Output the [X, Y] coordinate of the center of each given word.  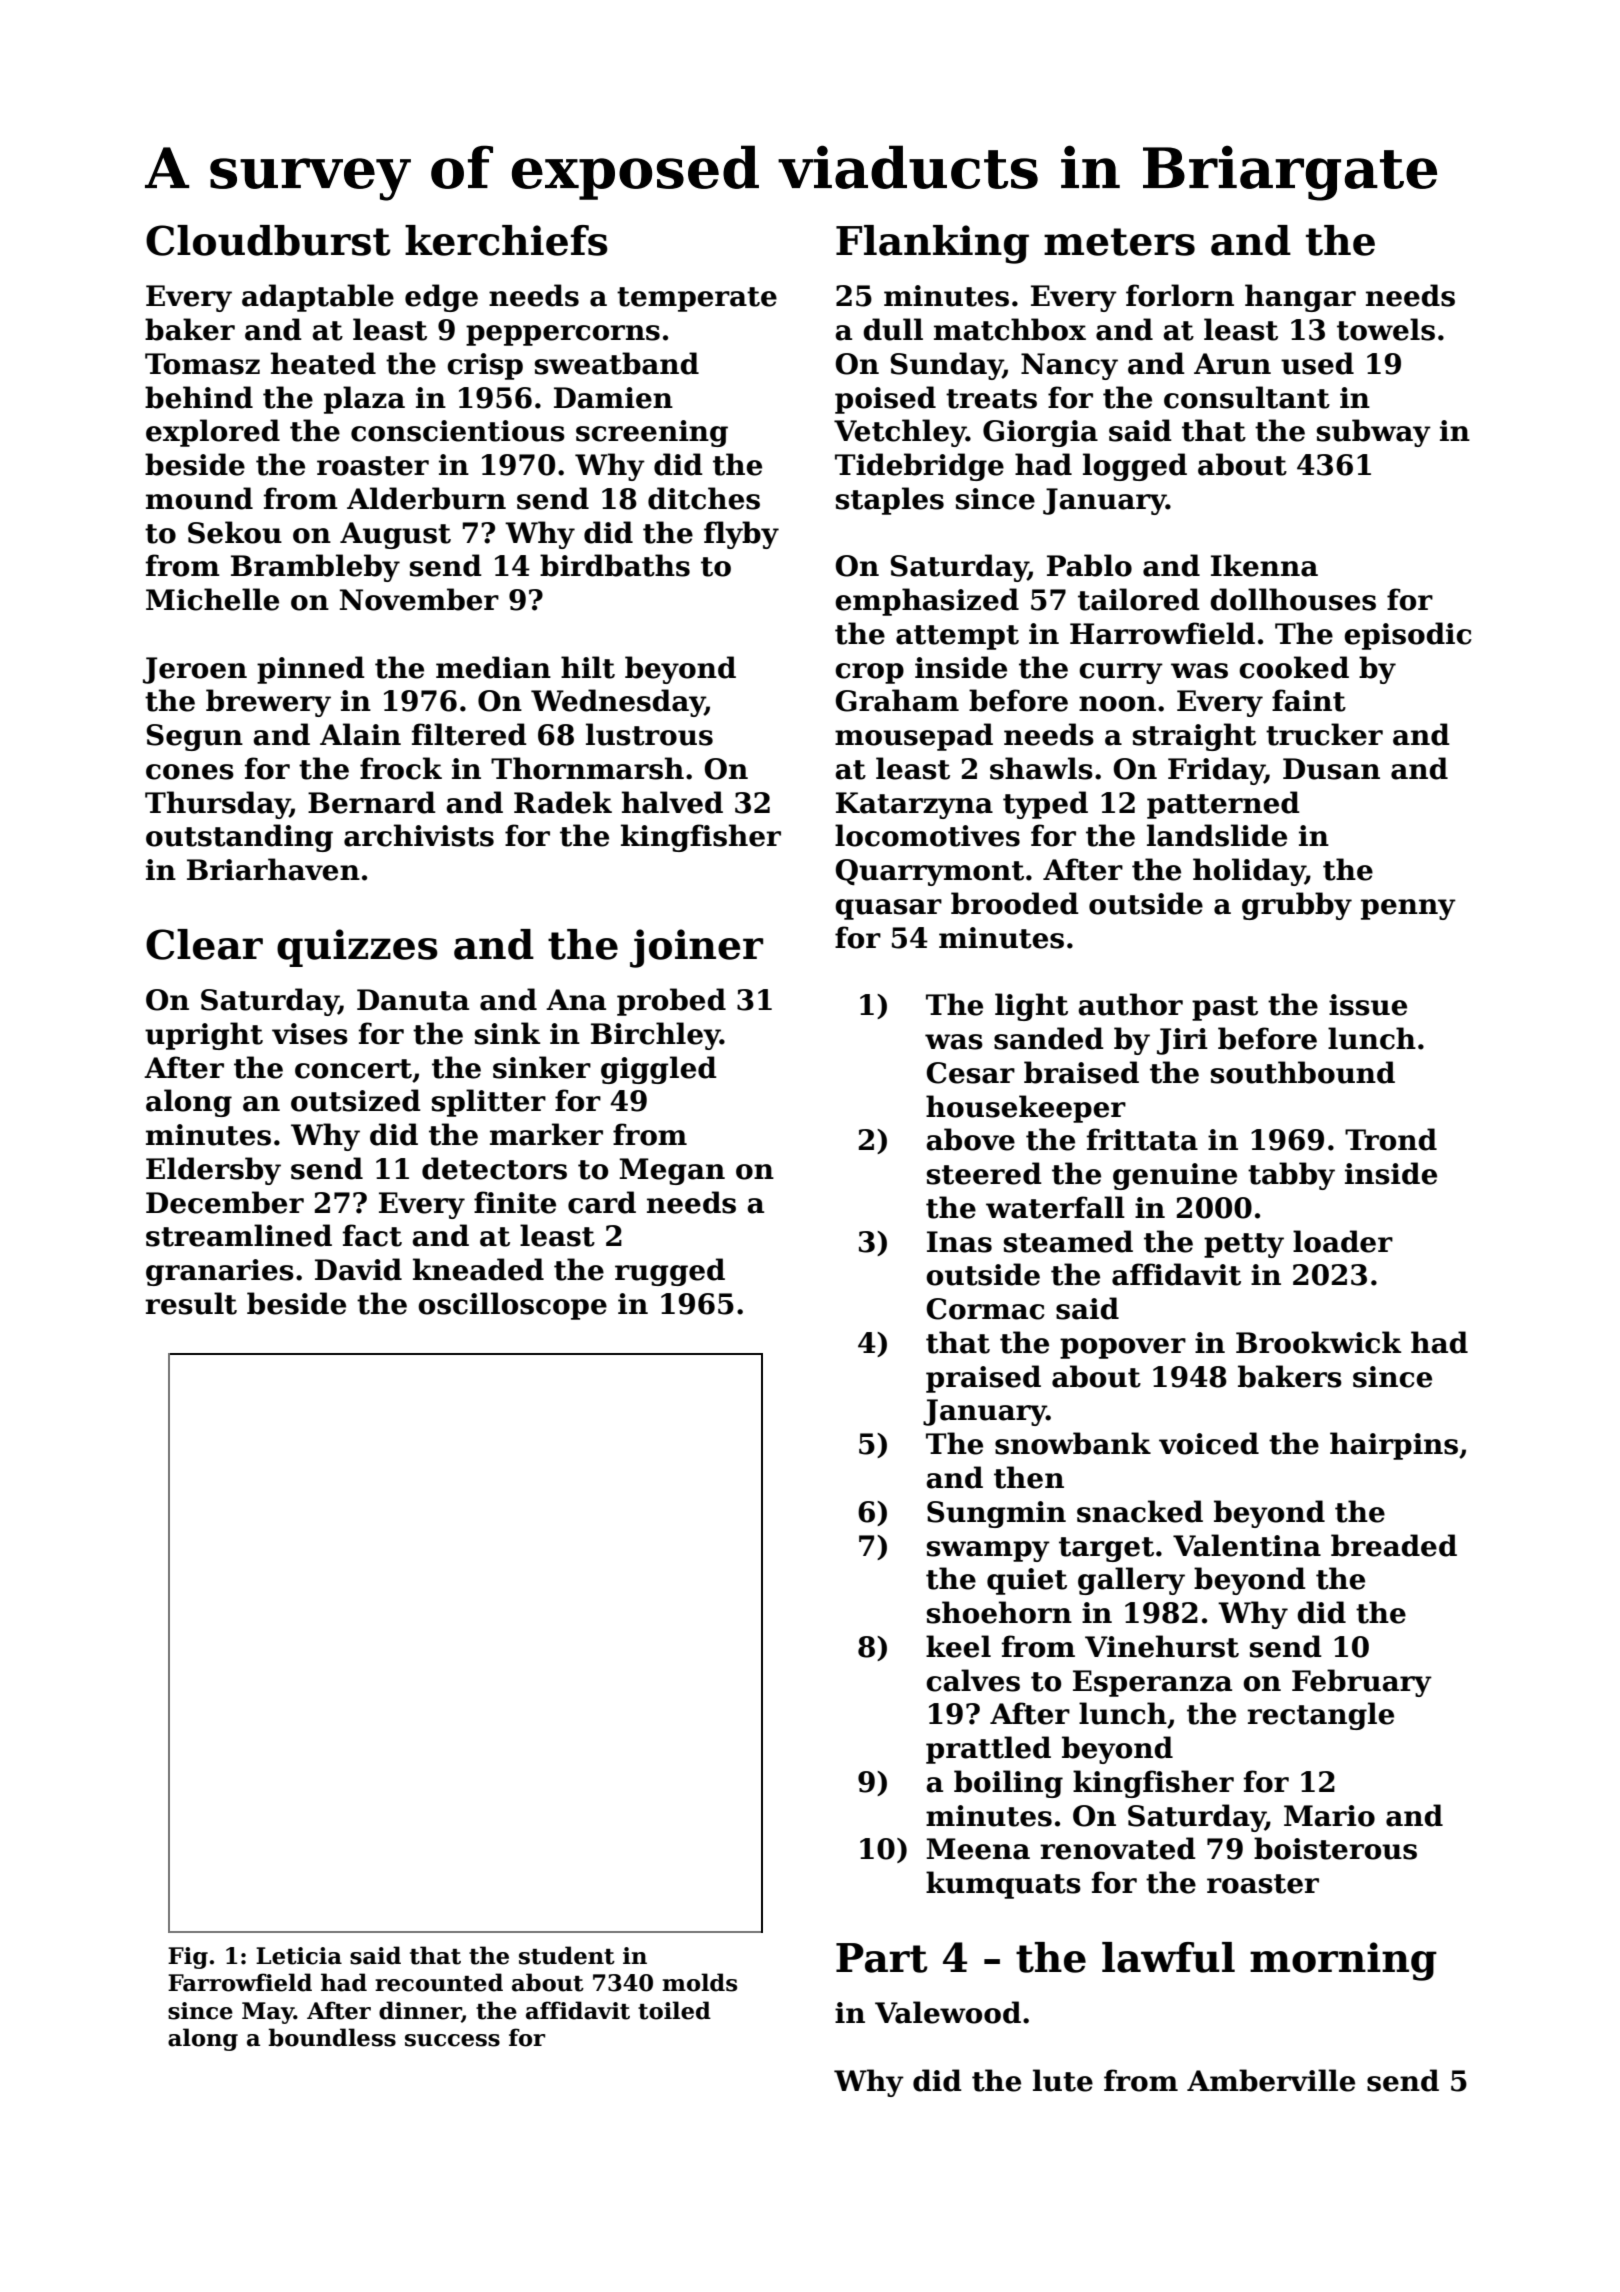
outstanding [239, 838]
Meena [978, 1849]
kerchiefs [506, 240]
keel [958, 1646]
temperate [697, 299]
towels [1386, 329]
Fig [188, 1958]
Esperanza [1152, 1683]
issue [1368, 1005]
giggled [659, 1070]
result [191, 1303]
